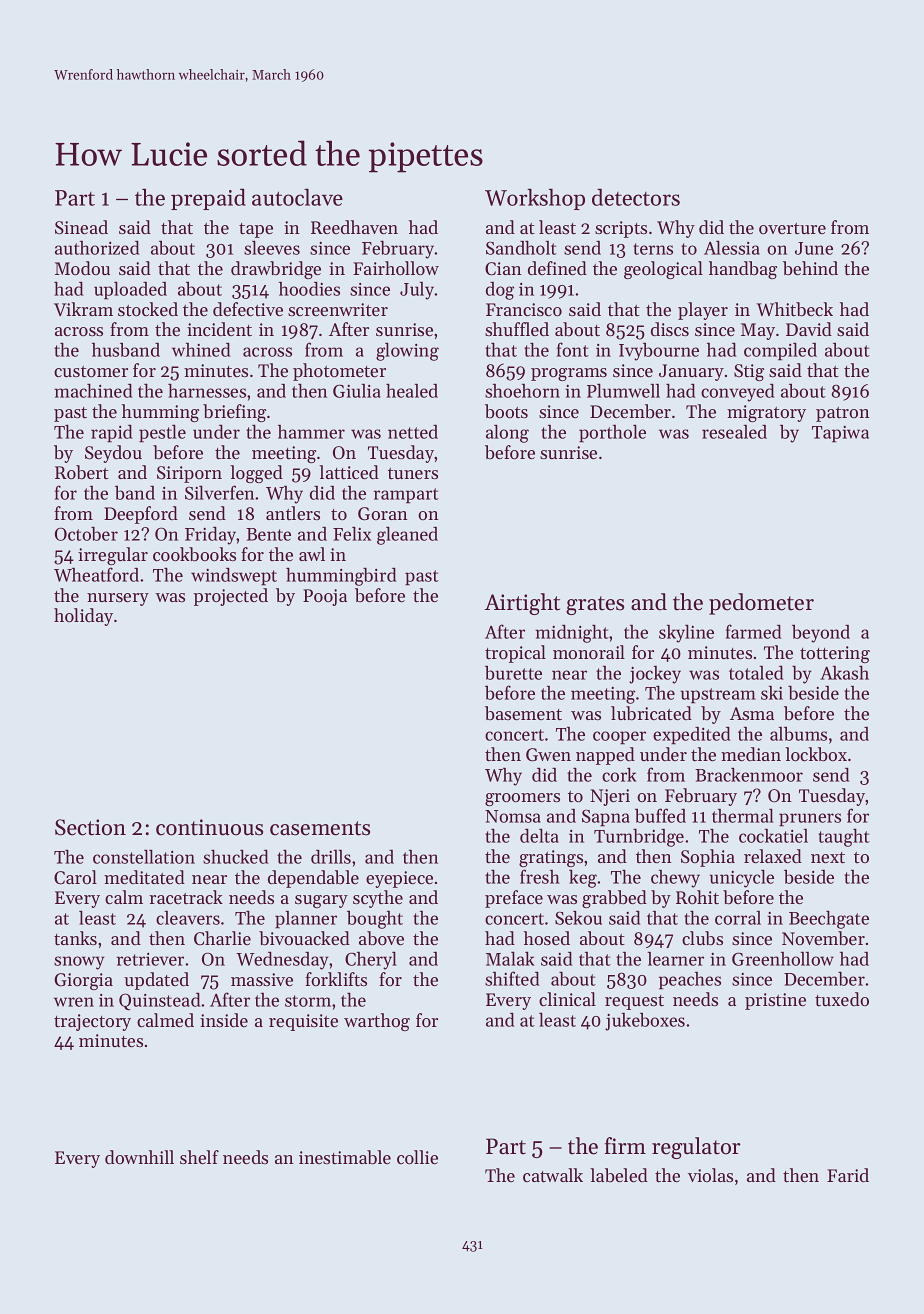 The height and width of the screenshot is (1314, 924). I want to click on keg, so click(583, 878).
